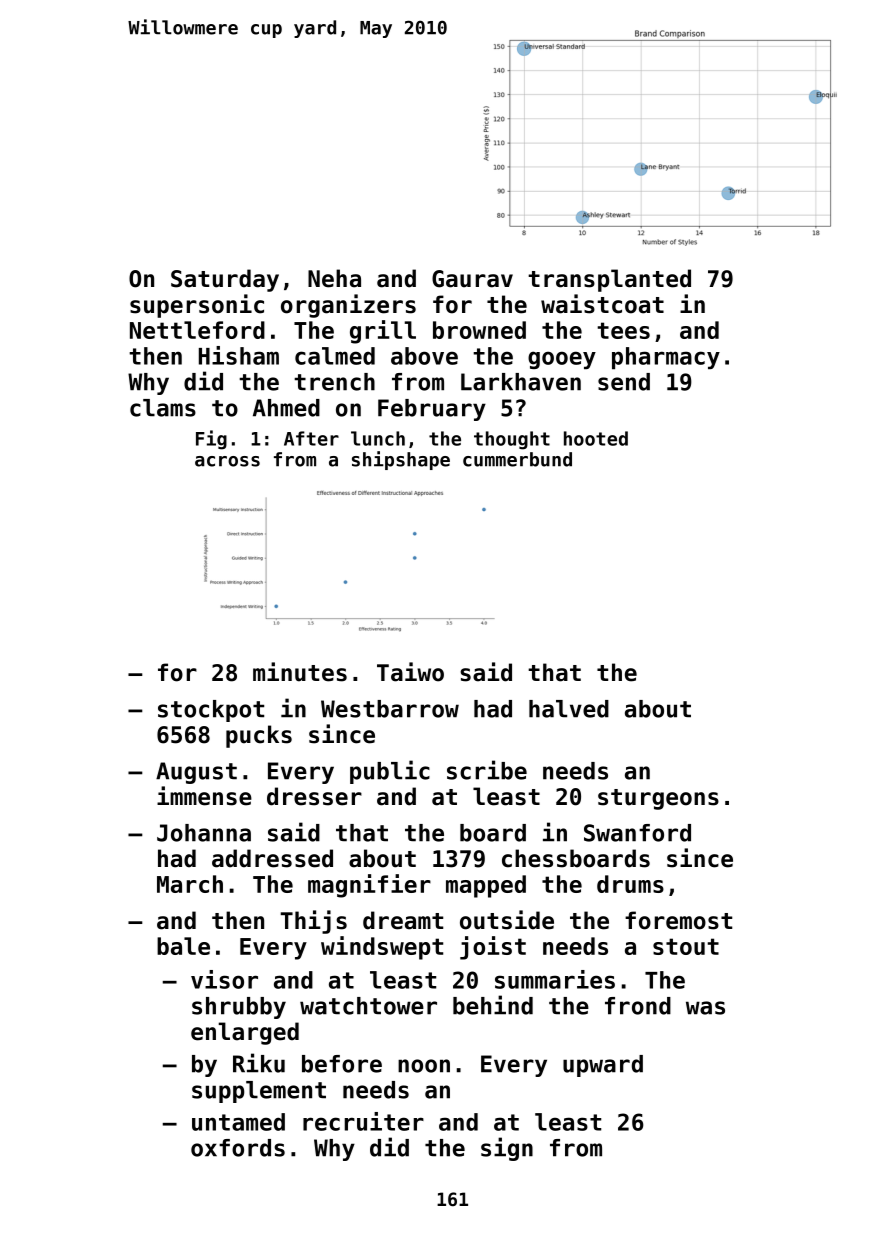 This document has width=872, height=1237. Describe the element at coordinates (238, 1148) in the document. I see `oxfords` at that location.
